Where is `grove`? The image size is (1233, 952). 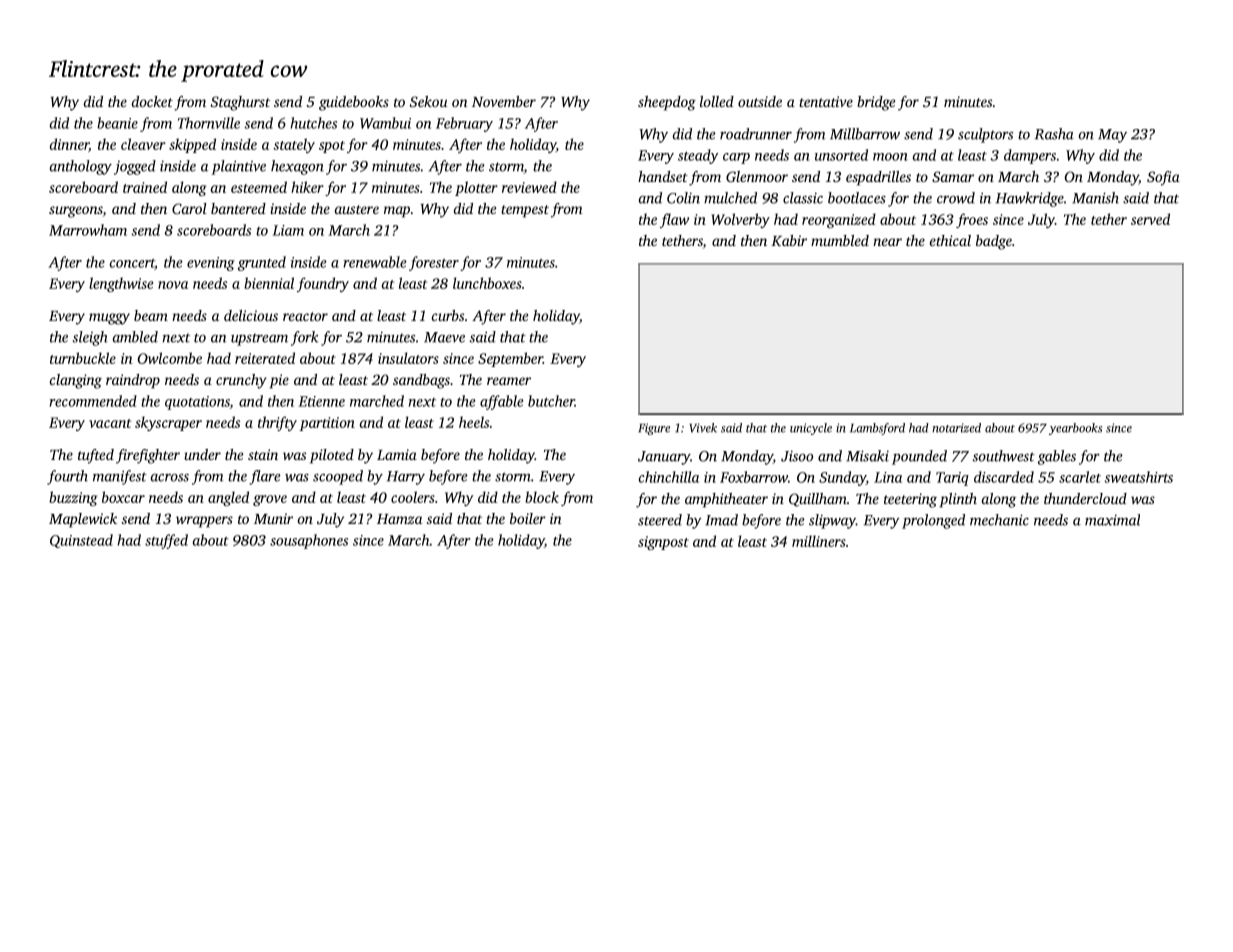 grove is located at coordinates (270, 500).
